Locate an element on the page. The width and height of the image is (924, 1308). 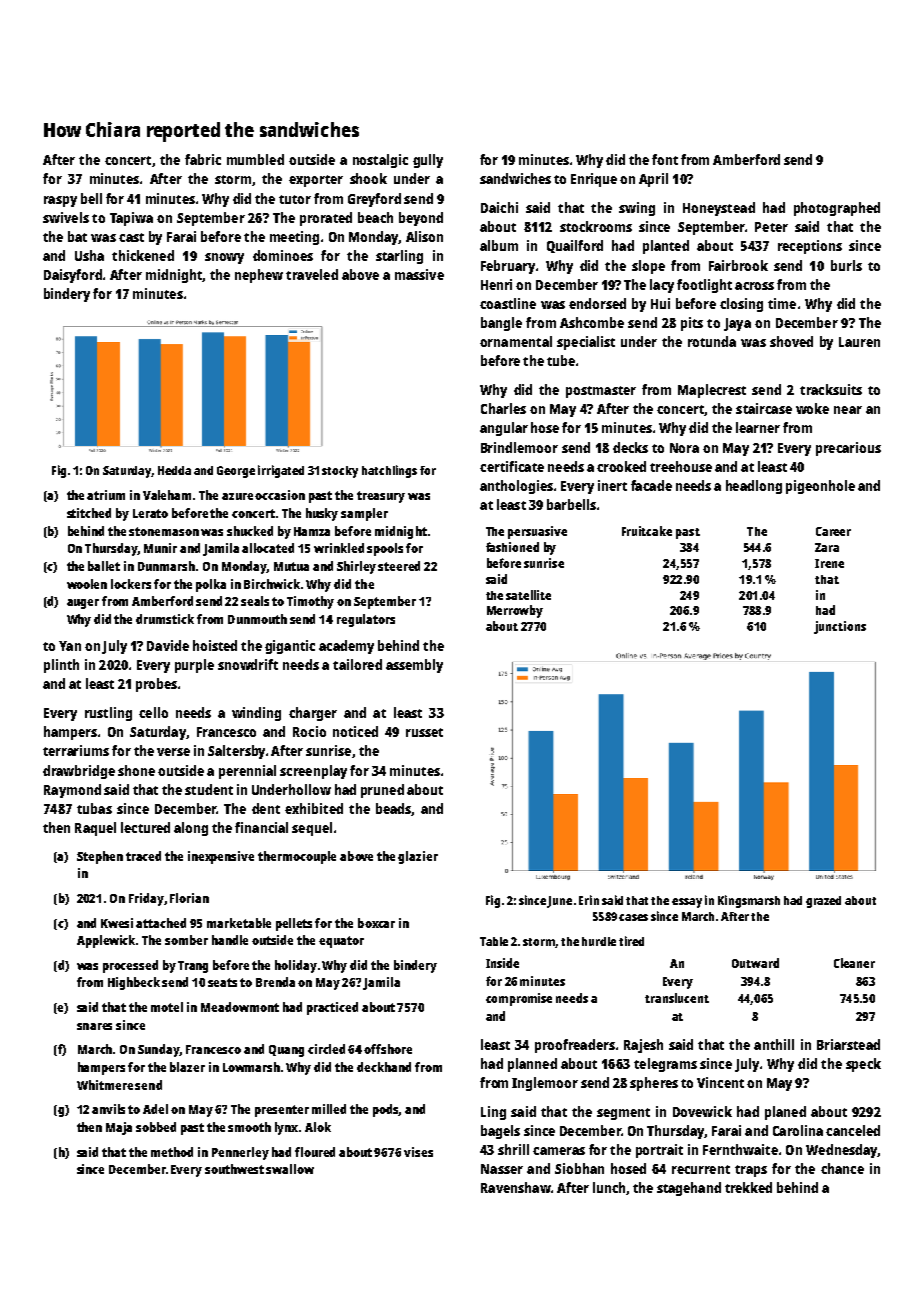
grazed is located at coordinates (823, 902).
